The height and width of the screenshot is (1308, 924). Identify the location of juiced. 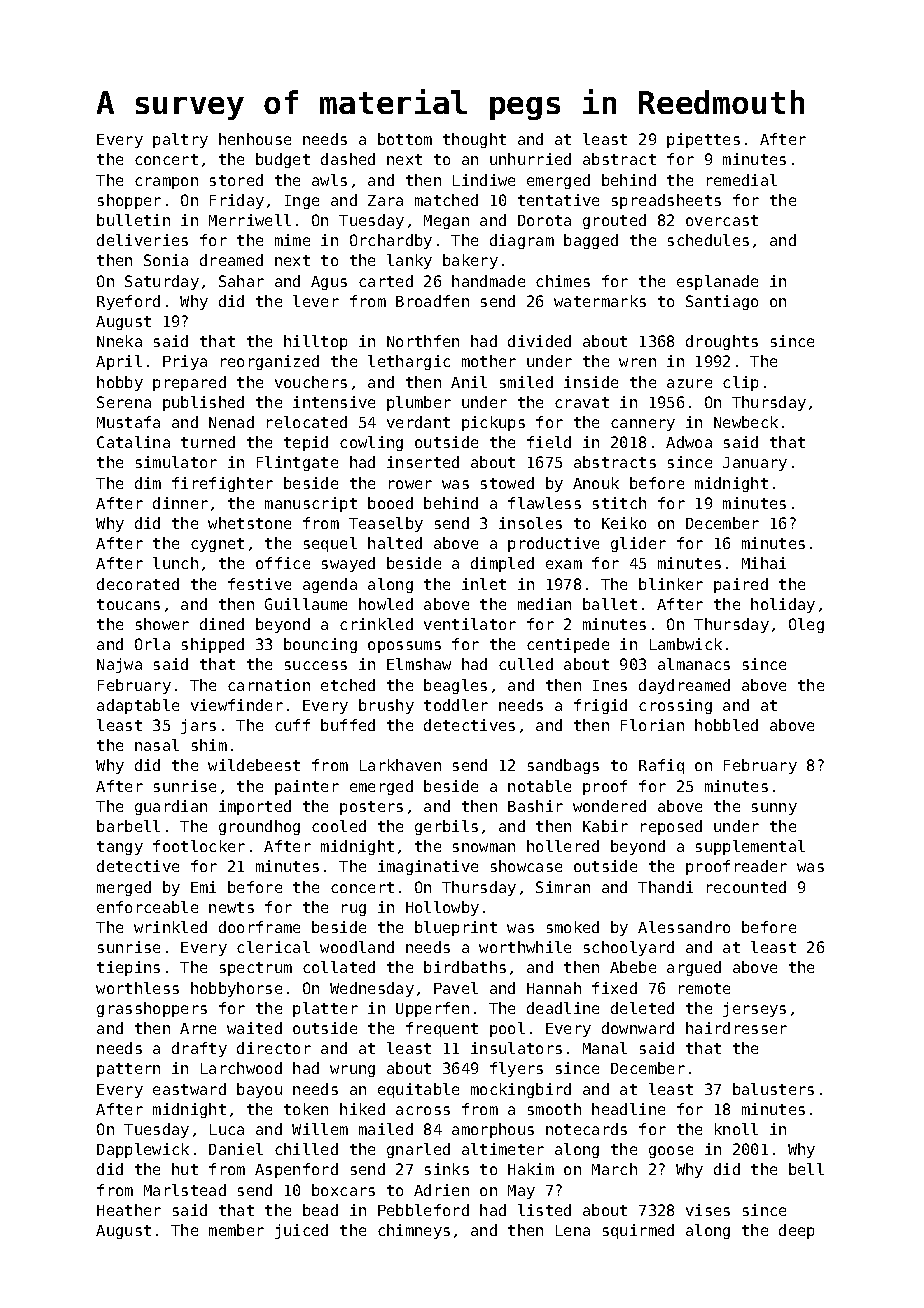
(301, 1231).
